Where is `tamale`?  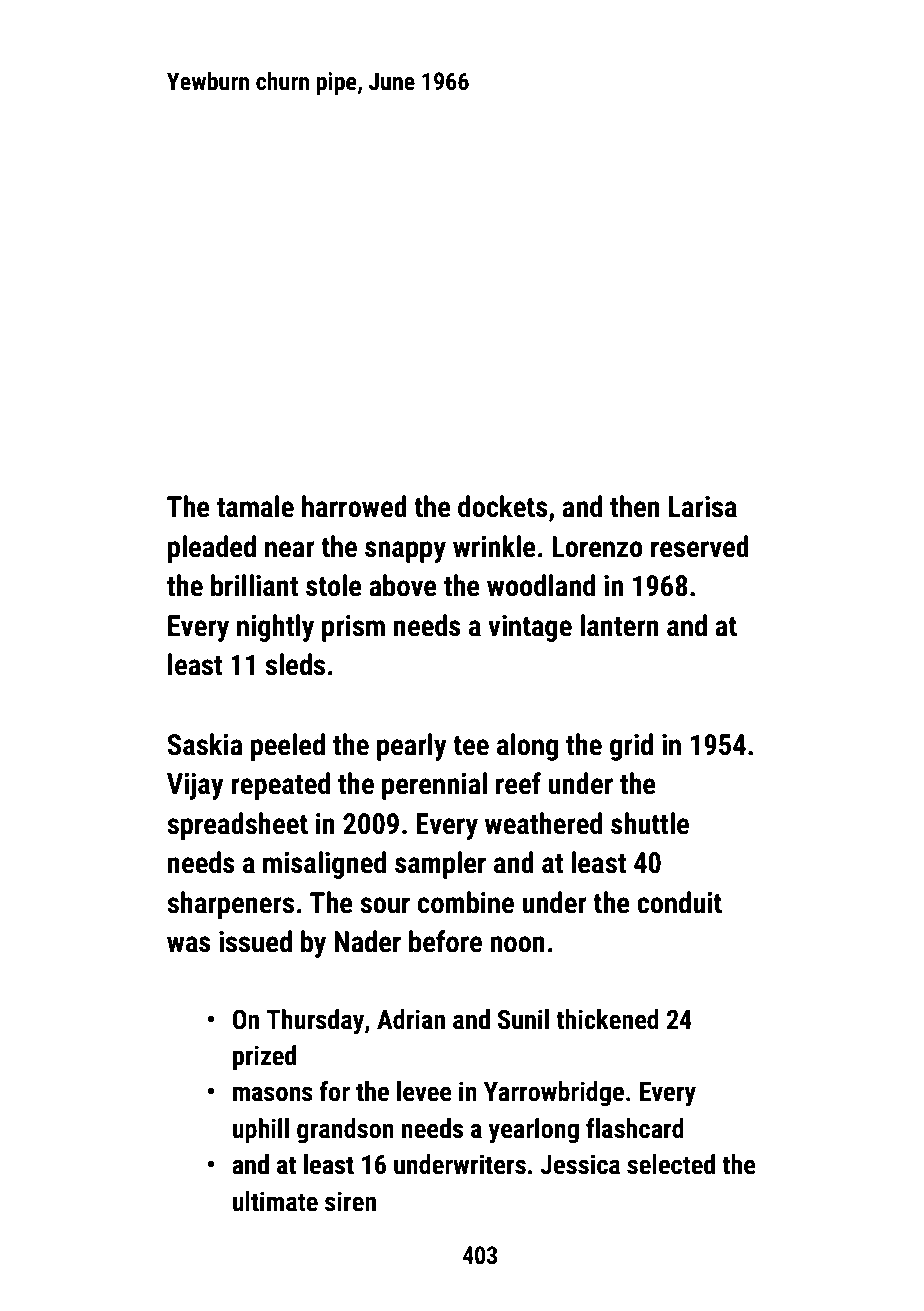
tamale is located at coordinates (255, 506).
